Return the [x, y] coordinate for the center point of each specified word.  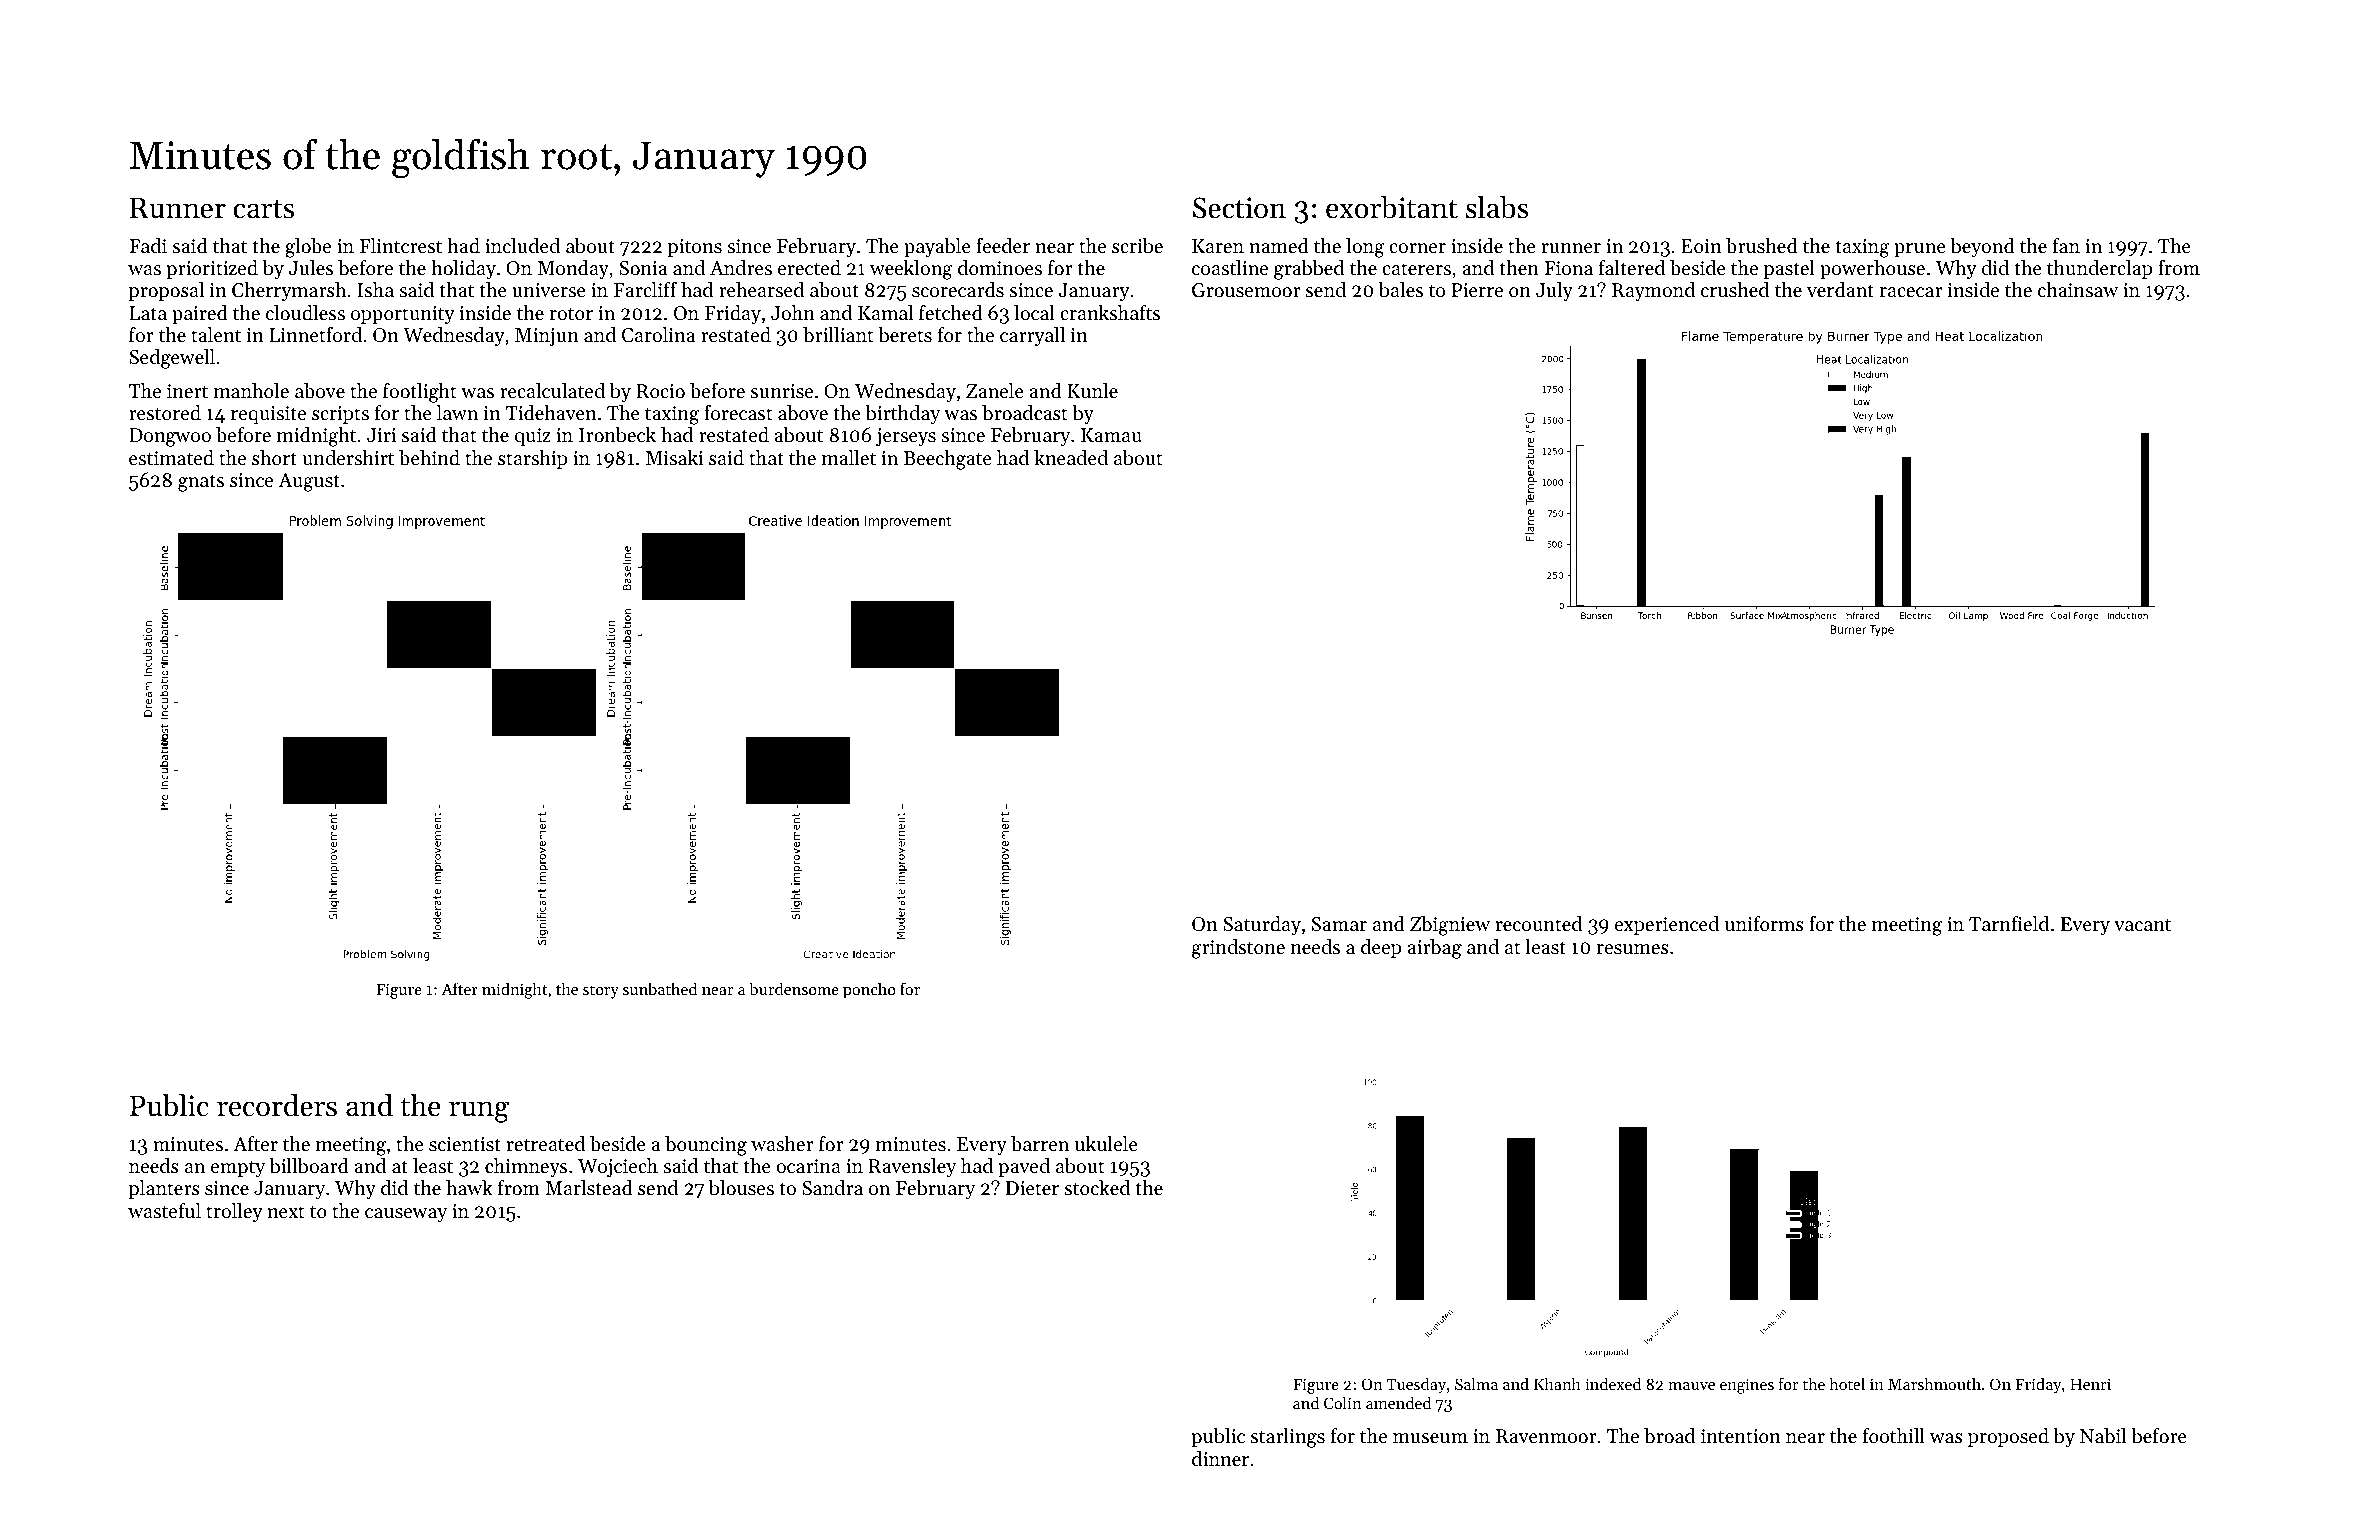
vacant [2142, 925]
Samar [1339, 924]
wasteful [164, 1211]
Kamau [1111, 435]
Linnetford [315, 335]
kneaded [1071, 458]
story [601, 992]
